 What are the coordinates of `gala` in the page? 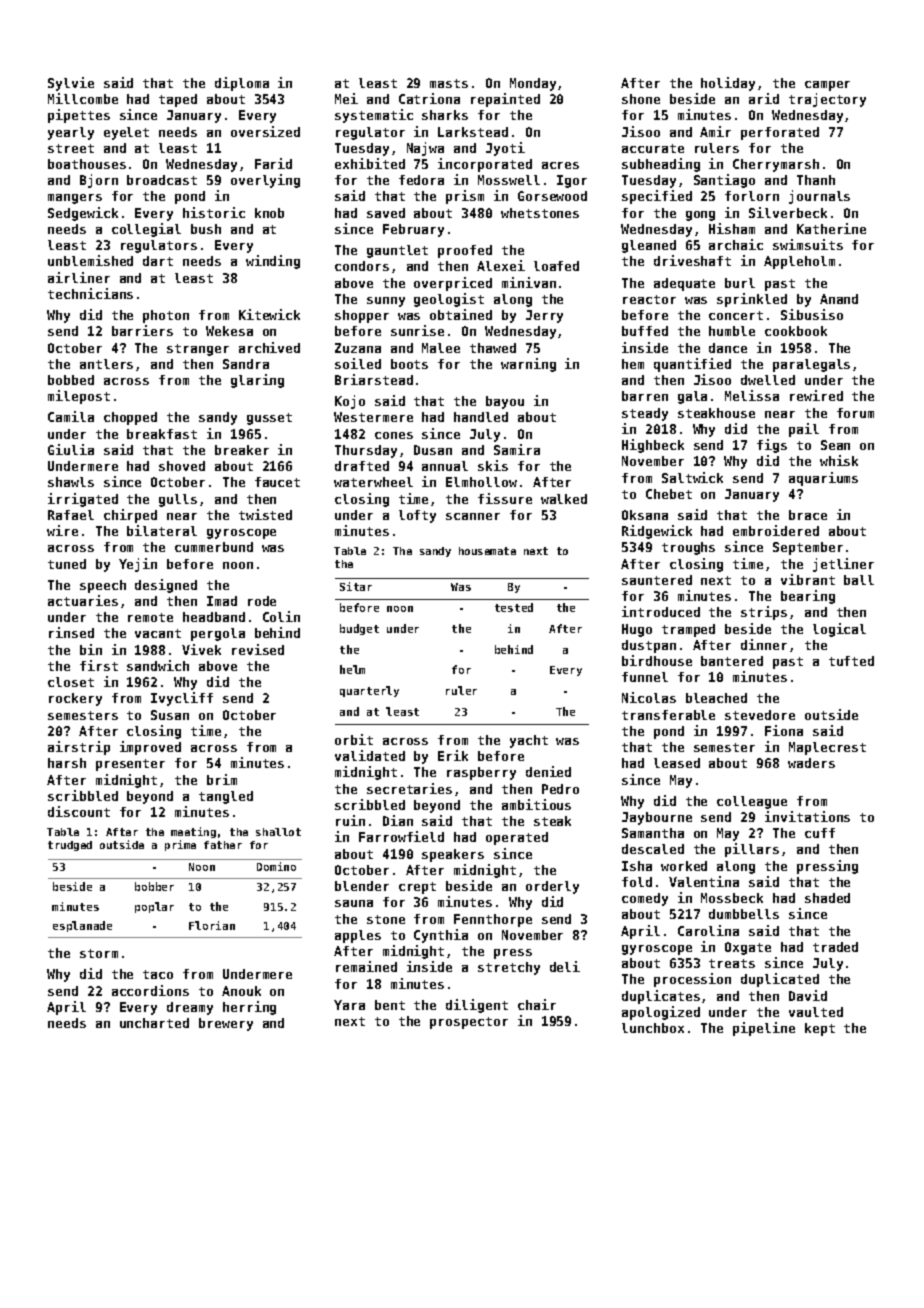 It's located at (692, 397).
